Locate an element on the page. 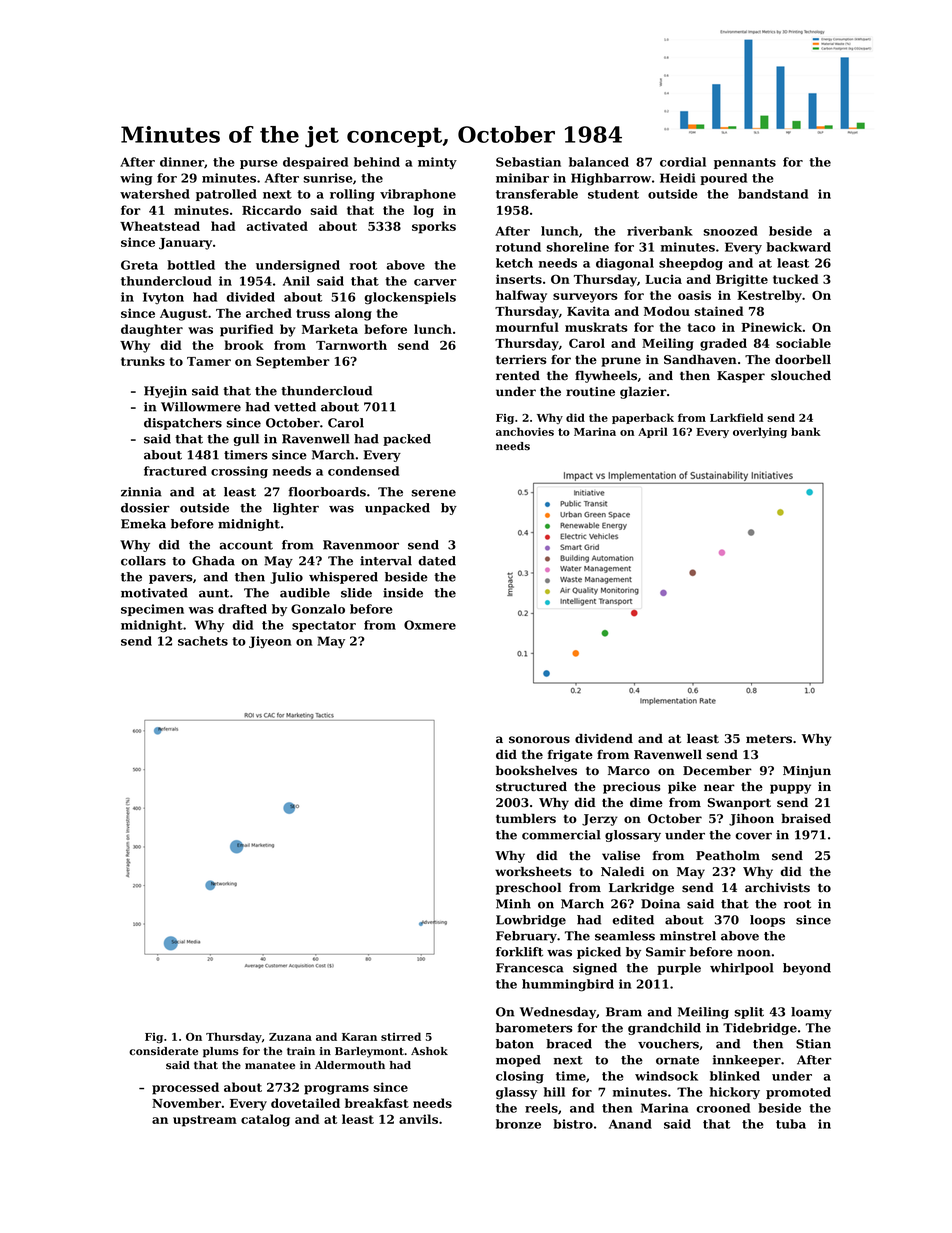 This document has height=1233, width=952. vetted is located at coordinates (295, 407).
